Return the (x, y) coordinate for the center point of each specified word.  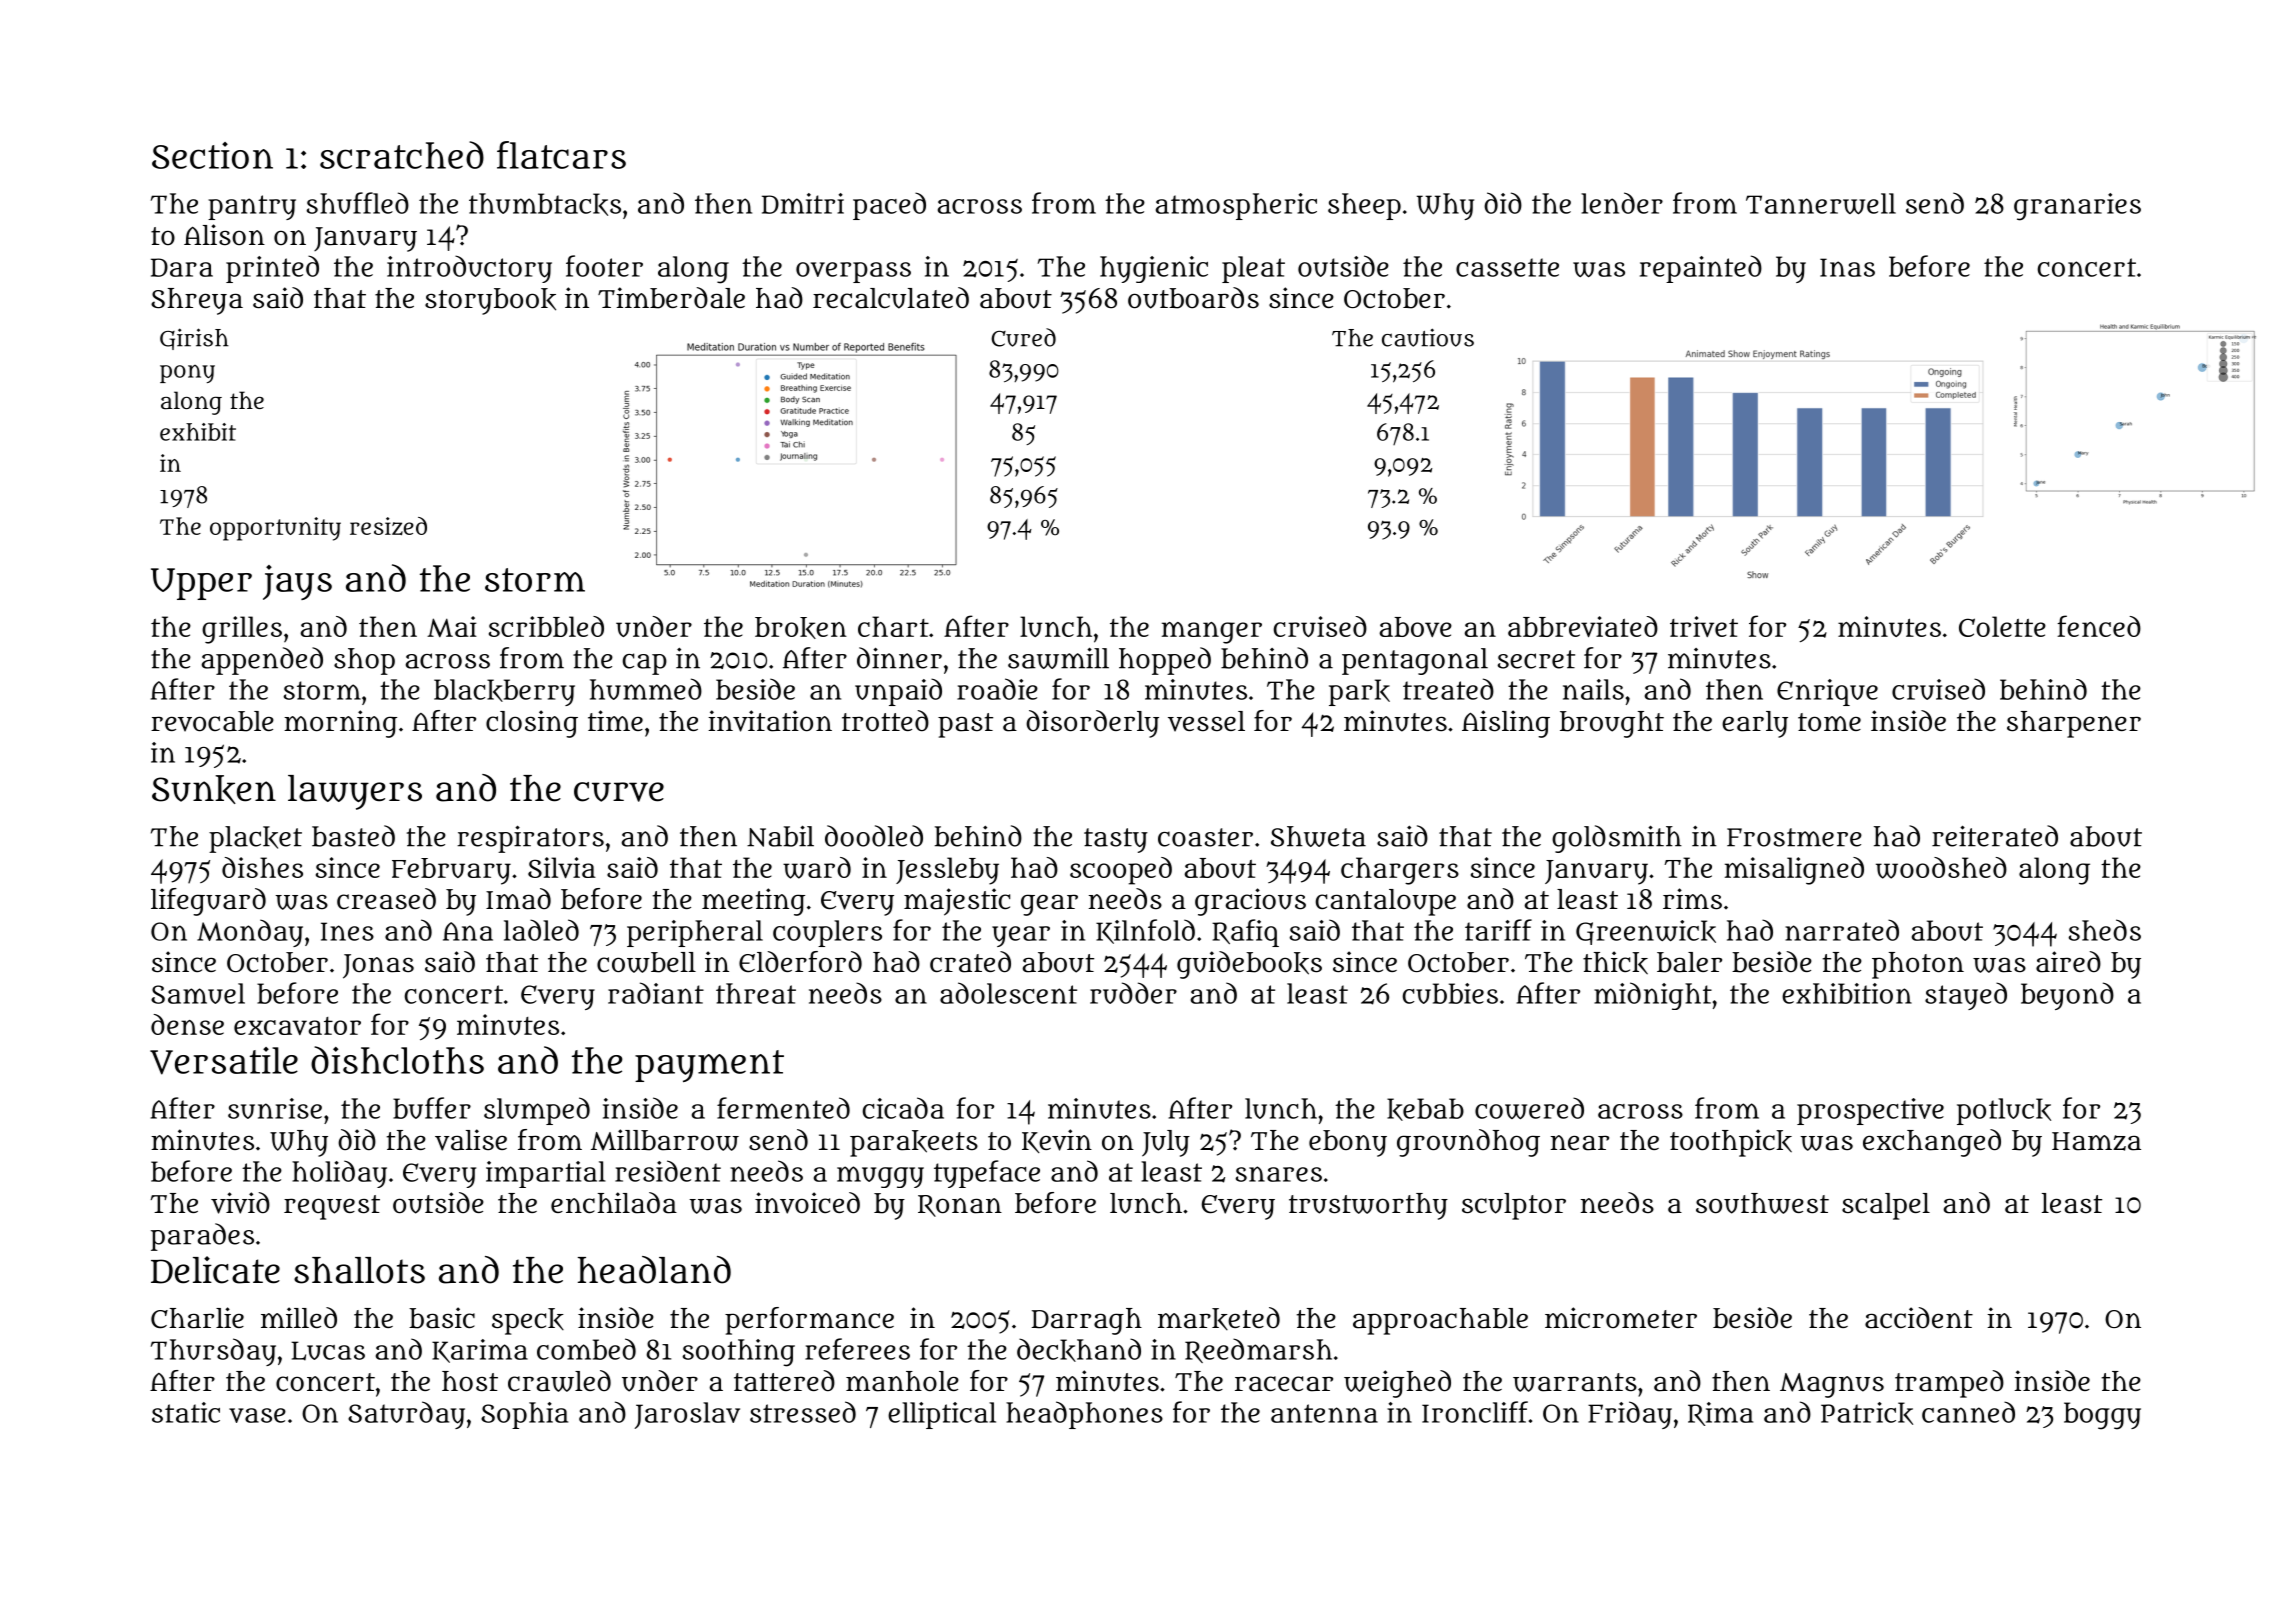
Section (212, 155)
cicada (903, 1108)
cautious (1428, 337)
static (186, 1412)
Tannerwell (1821, 204)
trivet (1704, 626)
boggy (2102, 1416)
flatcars (561, 155)
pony (187, 374)
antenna (1324, 1413)
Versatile (224, 1061)
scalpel (1886, 1206)
